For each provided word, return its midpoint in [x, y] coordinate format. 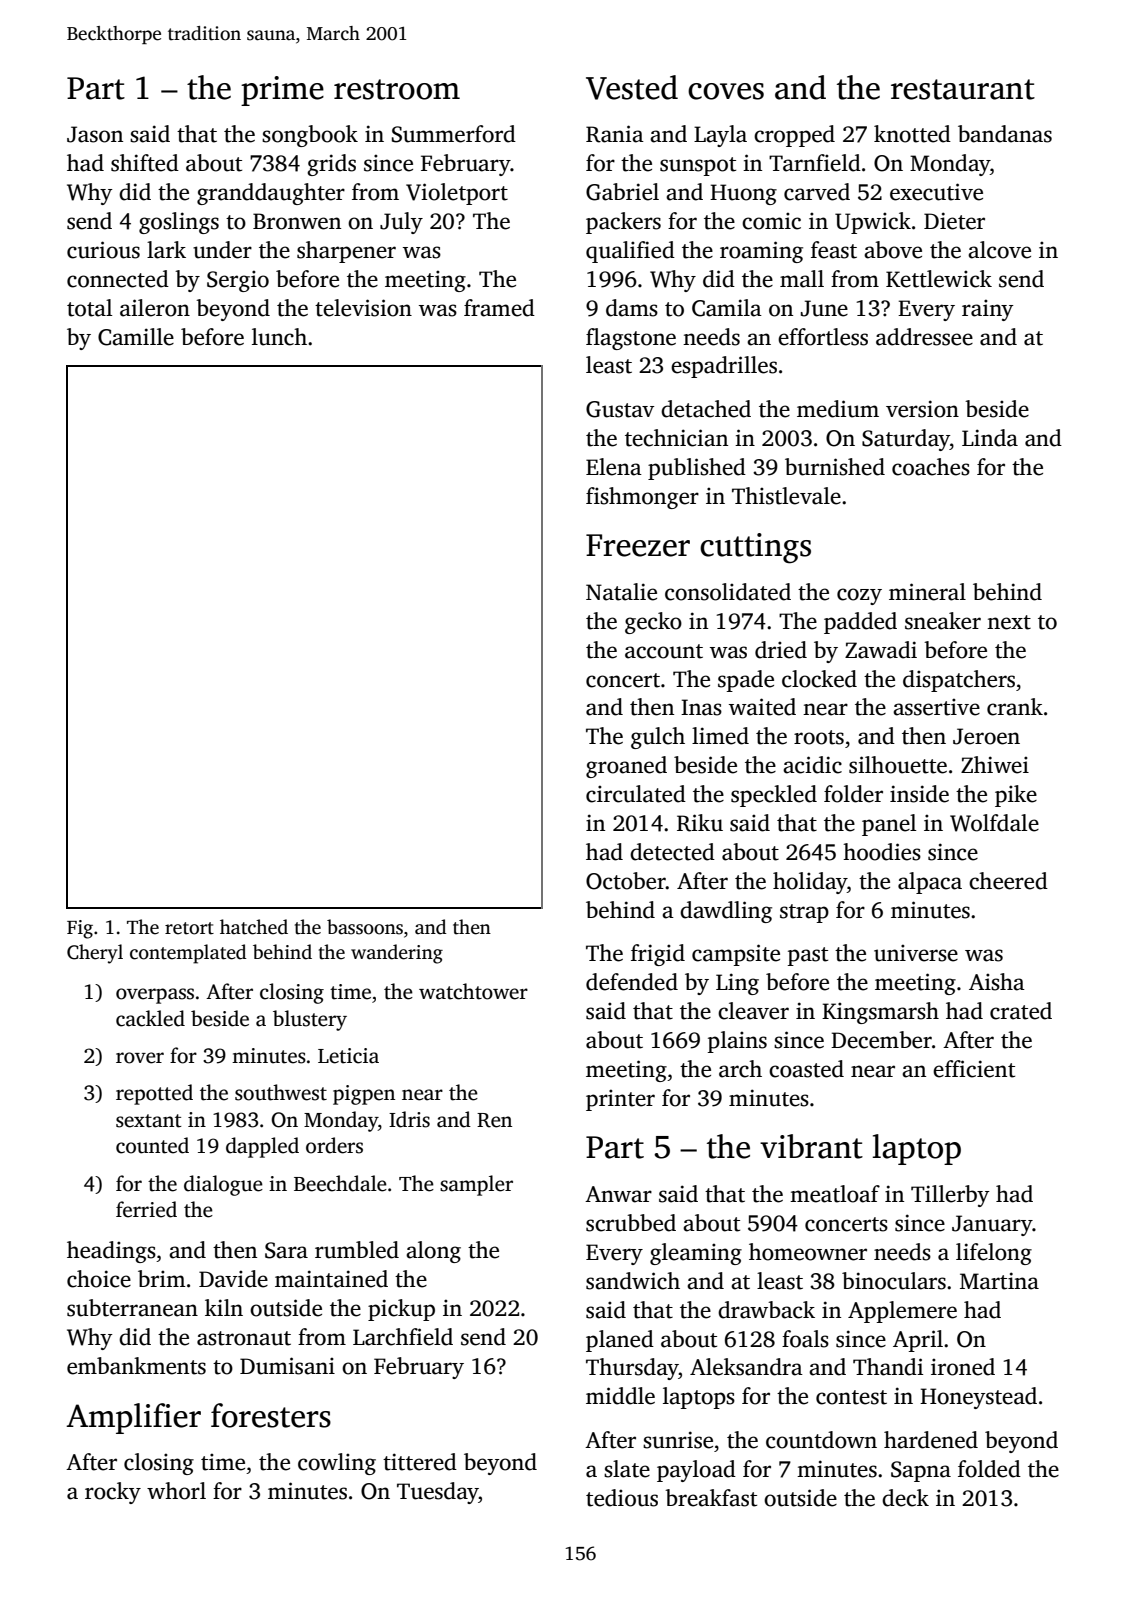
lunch [279, 337]
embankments [136, 1366]
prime [282, 91]
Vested [632, 87]
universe [916, 953]
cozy [859, 596]
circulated [636, 794]
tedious [622, 1498]
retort [189, 928]
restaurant [963, 89]
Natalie [621, 592]
